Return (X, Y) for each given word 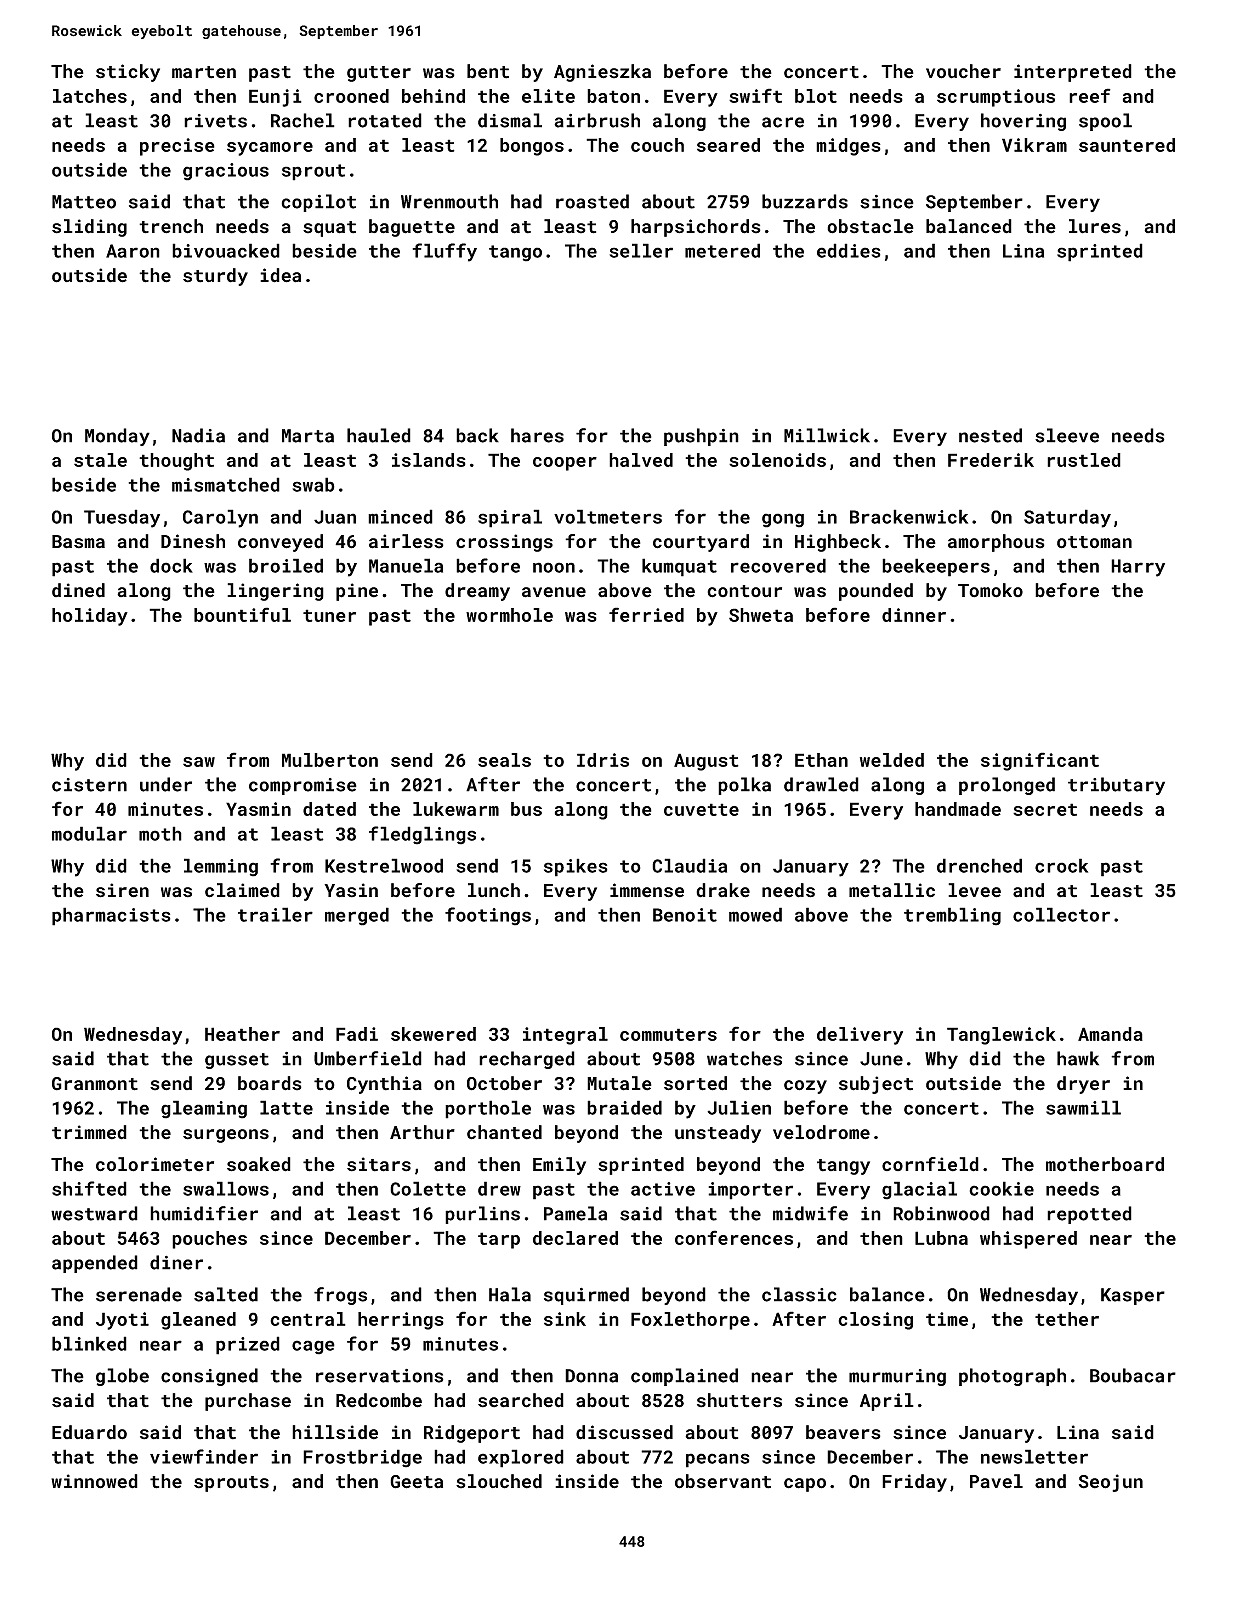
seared (728, 145)
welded (892, 760)
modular (89, 833)
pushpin (701, 437)
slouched (499, 1481)
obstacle (870, 226)
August (706, 762)
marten (204, 72)
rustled (1084, 460)
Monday (117, 437)
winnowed (94, 1481)
